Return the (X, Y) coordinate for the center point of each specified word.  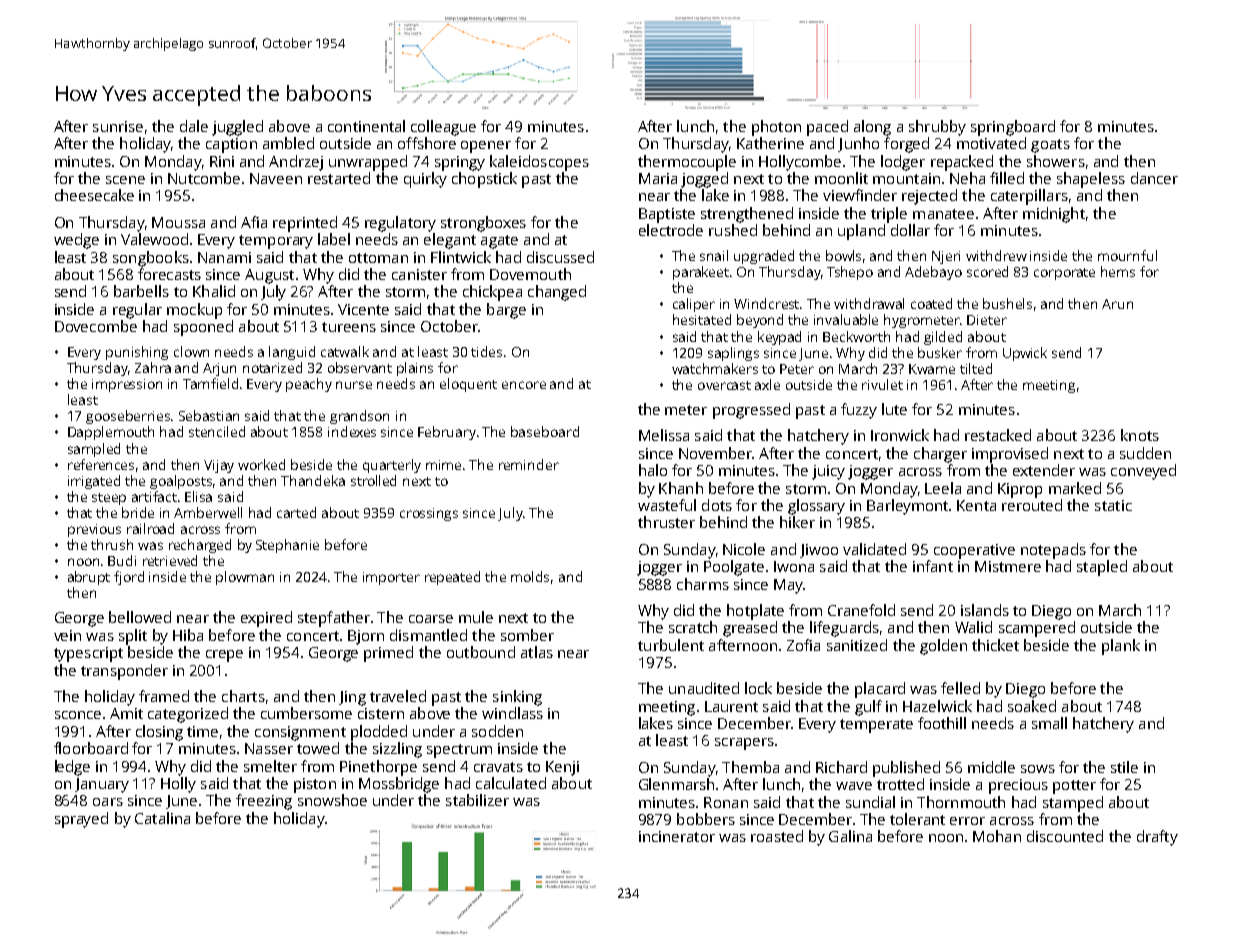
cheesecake (94, 195)
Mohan (997, 836)
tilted (976, 368)
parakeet (701, 273)
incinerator (677, 836)
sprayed (81, 820)
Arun (1117, 304)
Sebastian (209, 415)
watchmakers (715, 368)
